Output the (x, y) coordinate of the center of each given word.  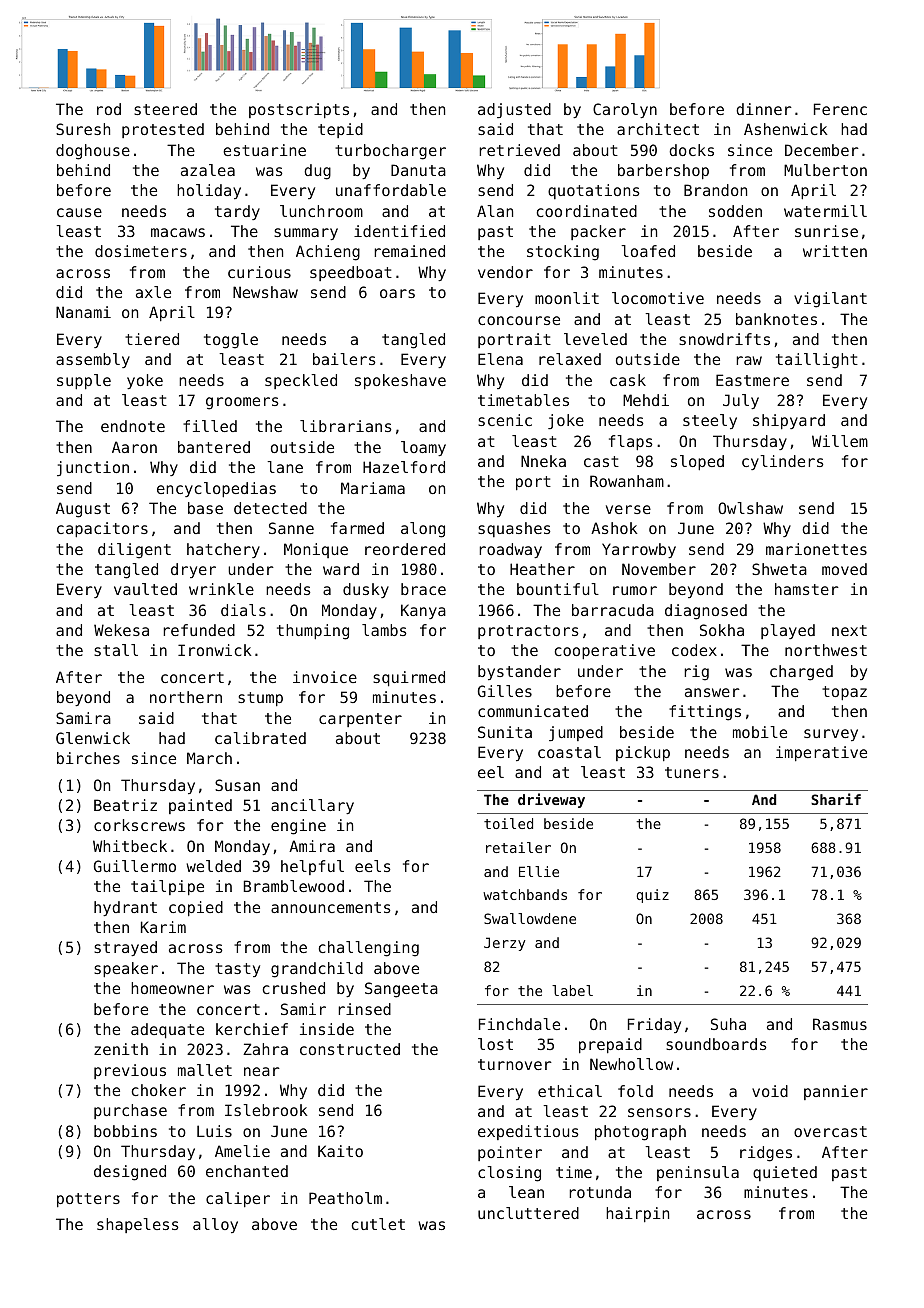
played (788, 631)
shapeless (138, 1225)
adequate (167, 1031)
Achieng (328, 253)
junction (93, 468)
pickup (643, 753)
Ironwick (215, 650)
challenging (369, 949)
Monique (316, 550)
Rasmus (840, 1024)
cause (79, 212)
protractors (528, 632)
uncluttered (528, 1213)
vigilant (830, 300)
